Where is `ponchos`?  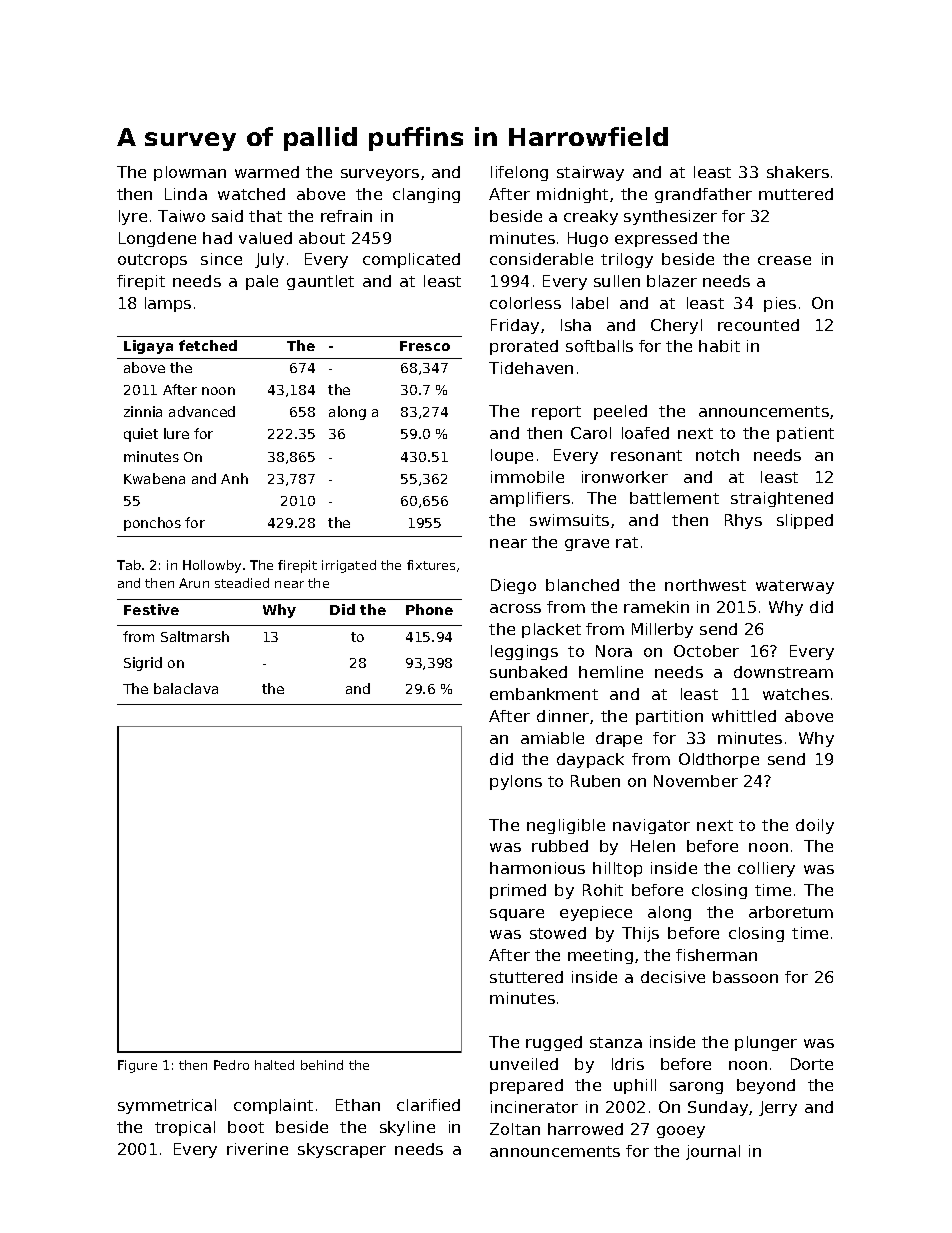
ponchos is located at coordinates (152, 524).
